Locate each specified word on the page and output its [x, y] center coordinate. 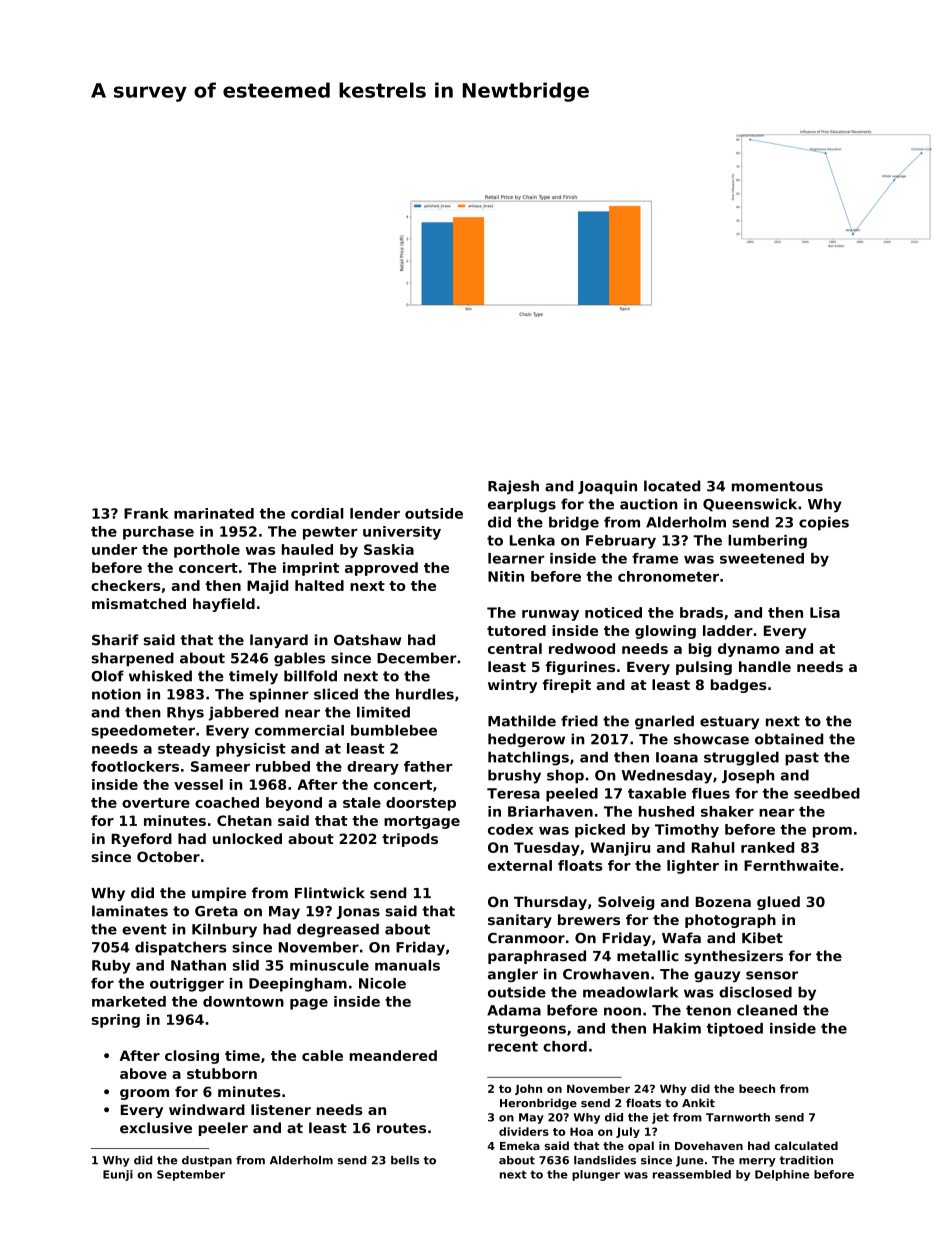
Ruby [111, 967]
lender [375, 513]
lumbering [767, 542]
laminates [130, 911]
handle [765, 666]
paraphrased [537, 957]
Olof [107, 676]
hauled [307, 549]
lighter [693, 867]
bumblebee [394, 730]
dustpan [207, 1161]
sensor [772, 975]
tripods [410, 840]
